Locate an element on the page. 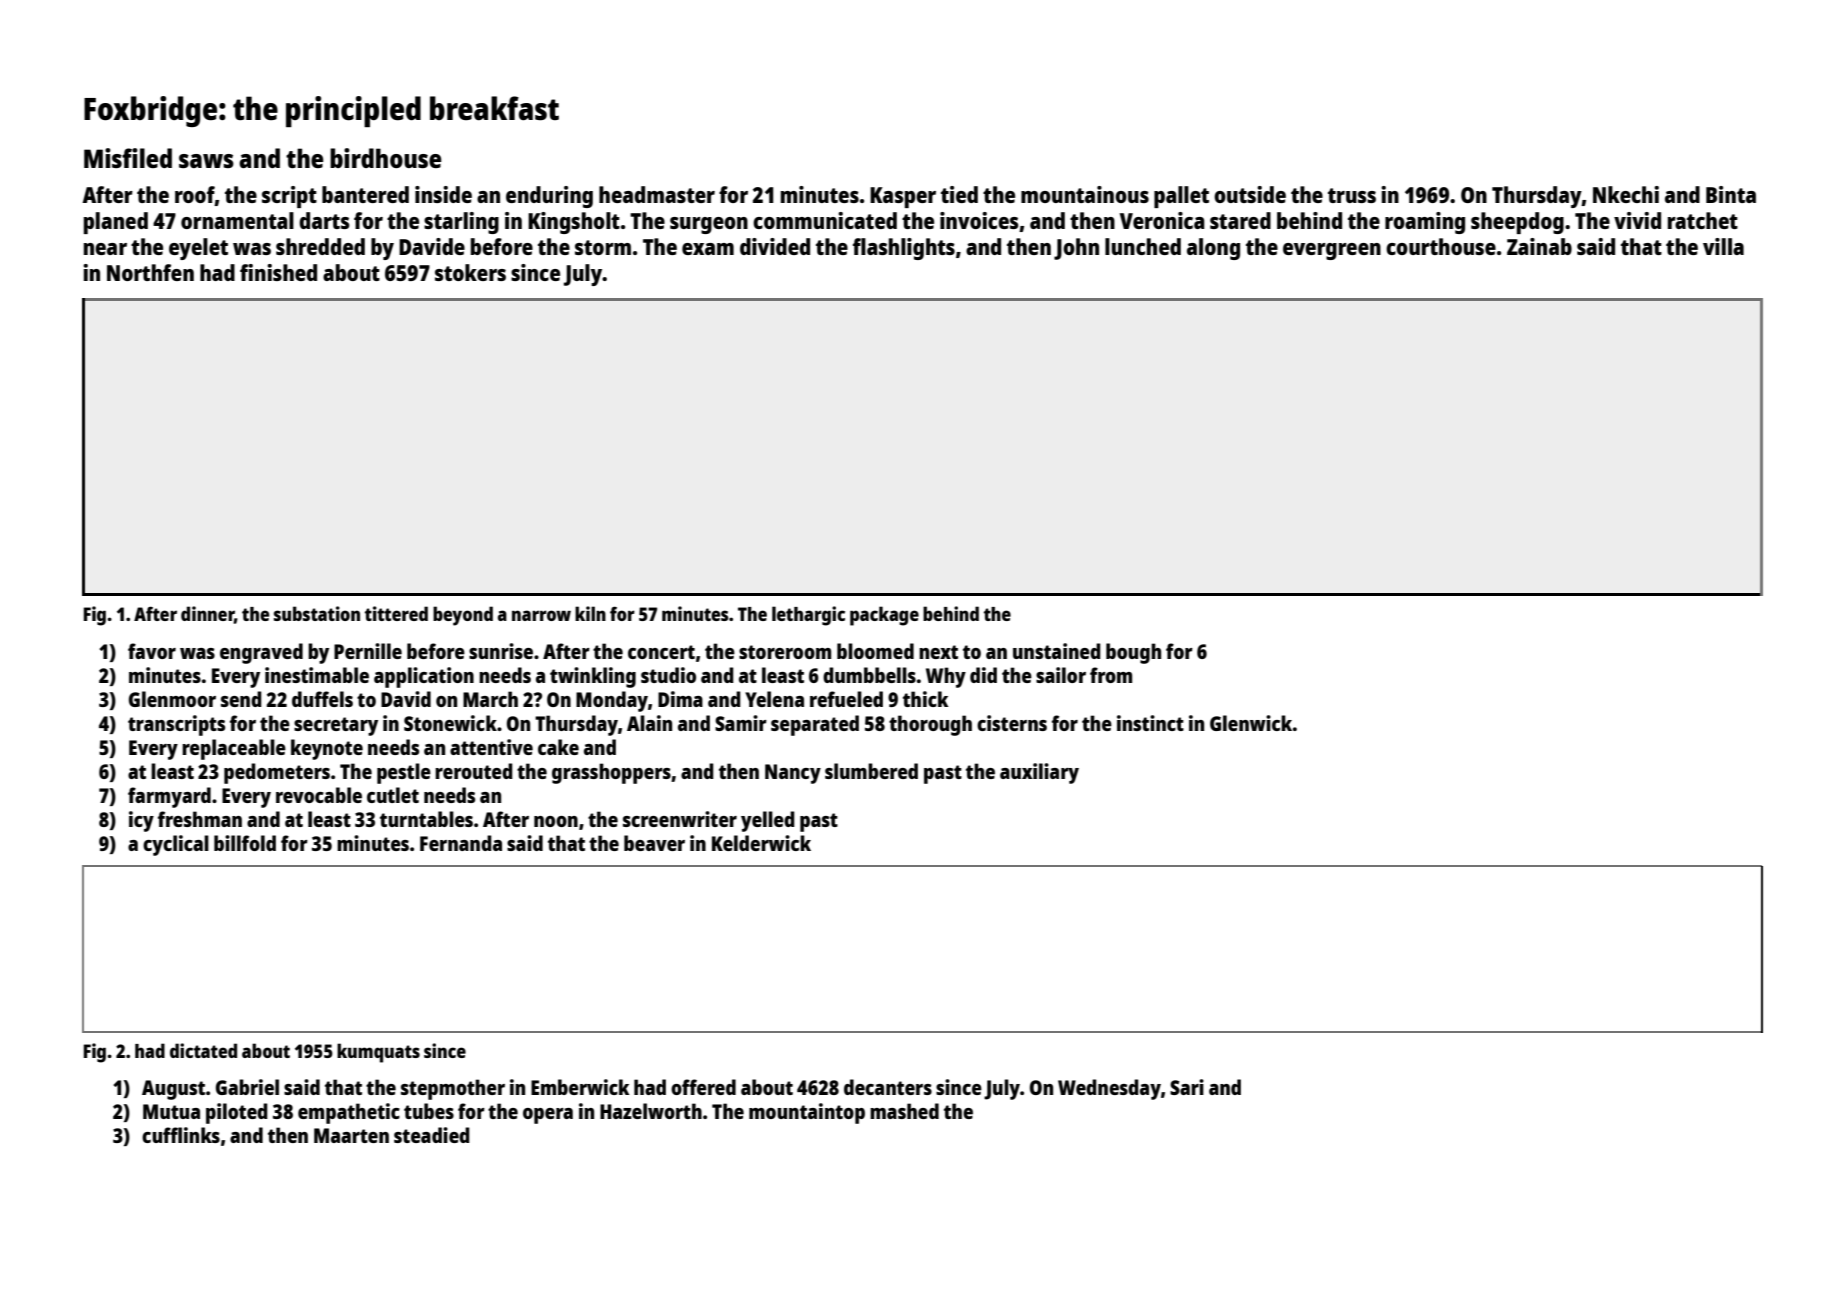 The height and width of the image is (1305, 1845). Kingsholt is located at coordinates (574, 223).
